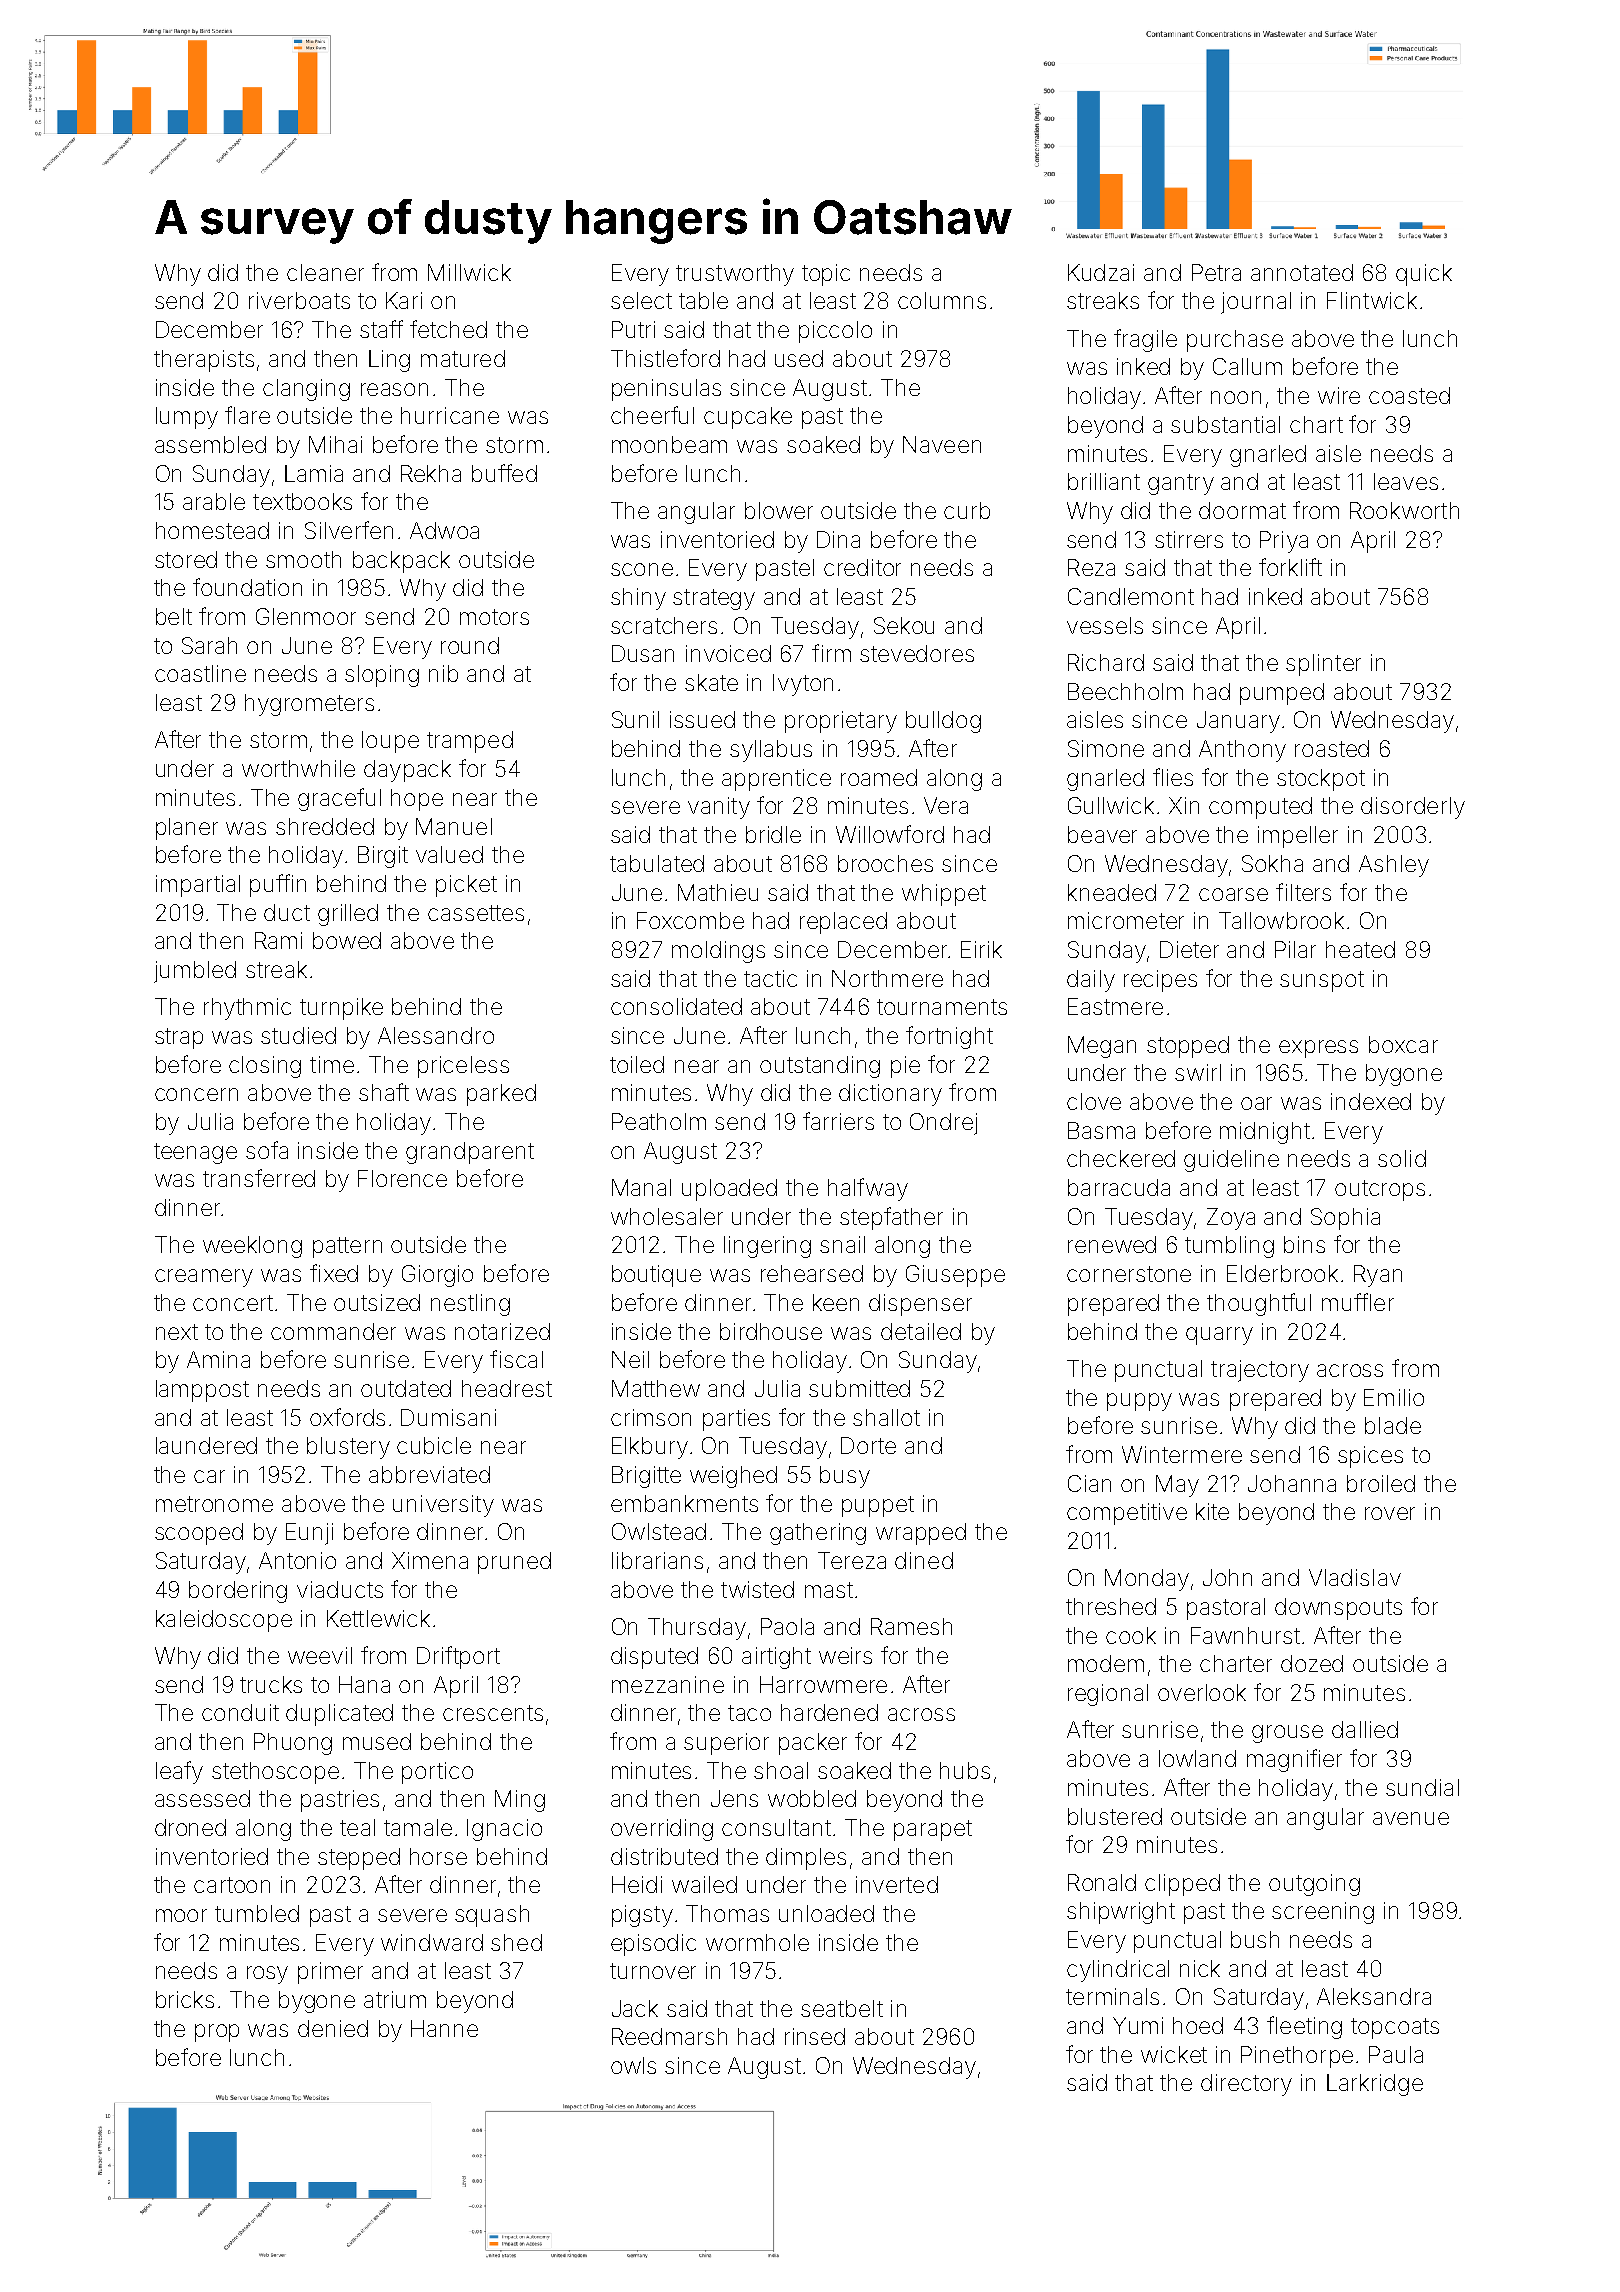 The image size is (1620, 2292). Describe the element at coordinates (843, 923) in the screenshot. I see `replaced` at that location.
